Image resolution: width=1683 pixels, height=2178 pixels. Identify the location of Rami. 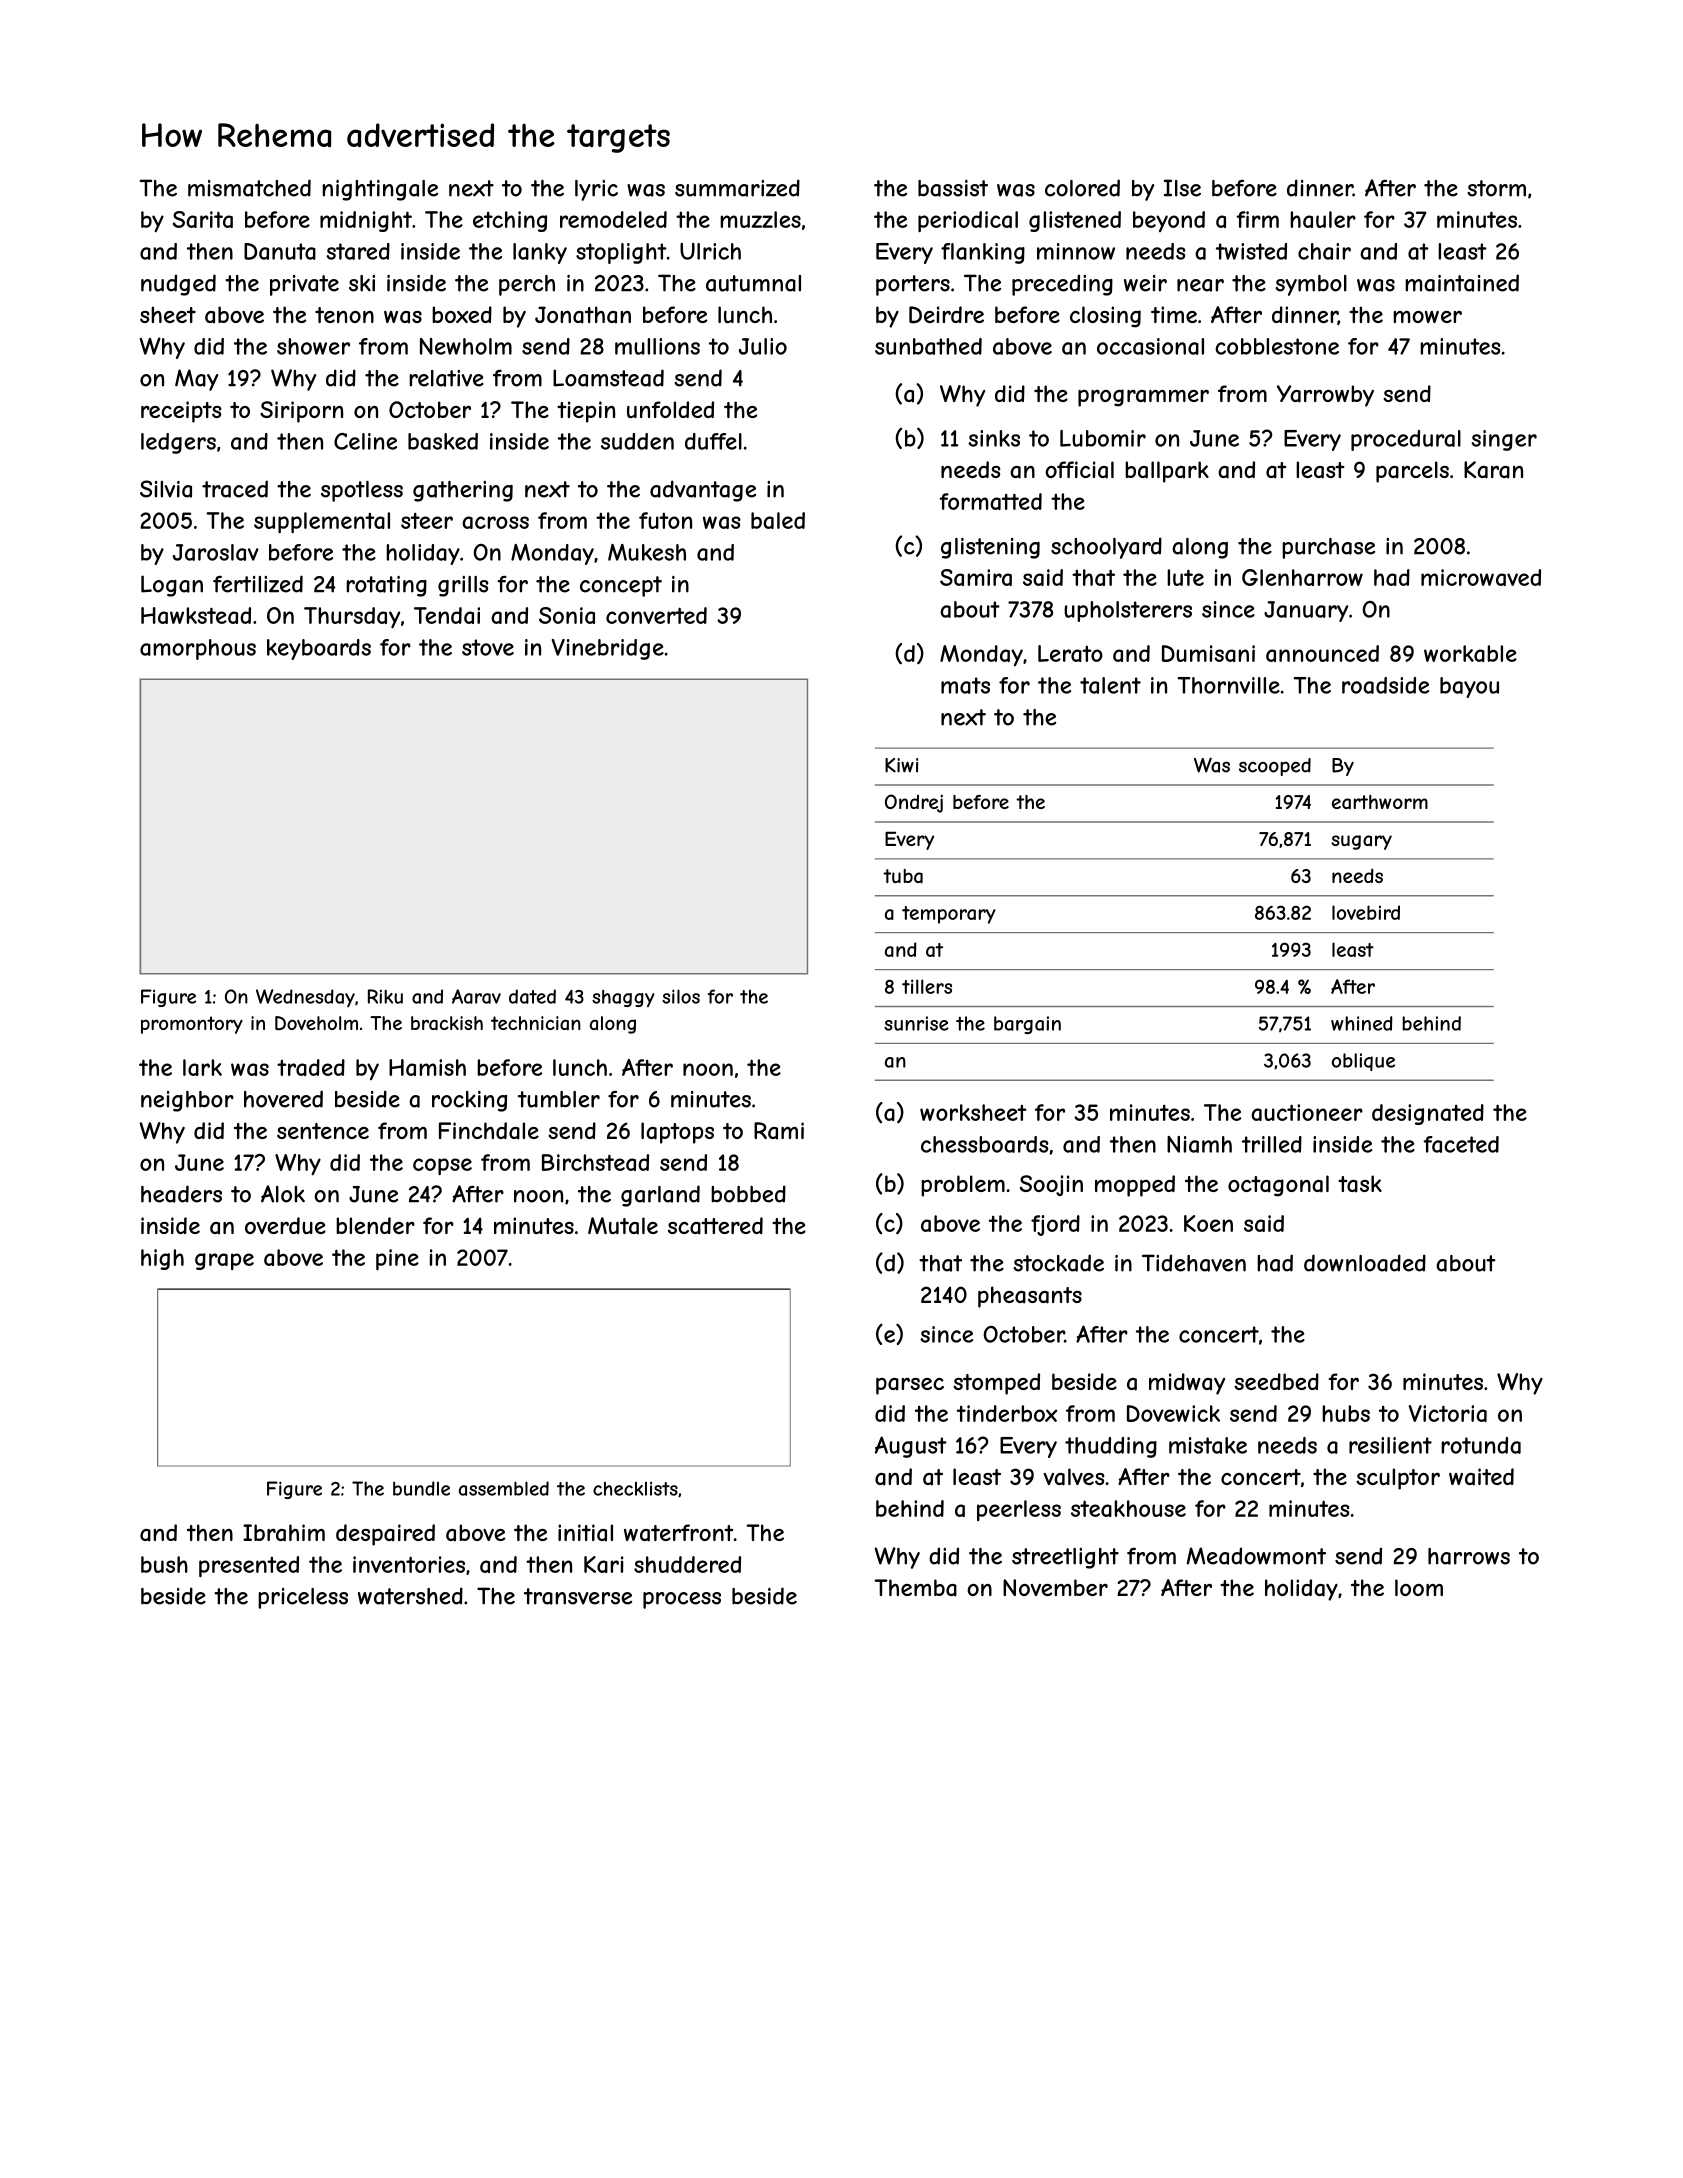
(779, 1131).
